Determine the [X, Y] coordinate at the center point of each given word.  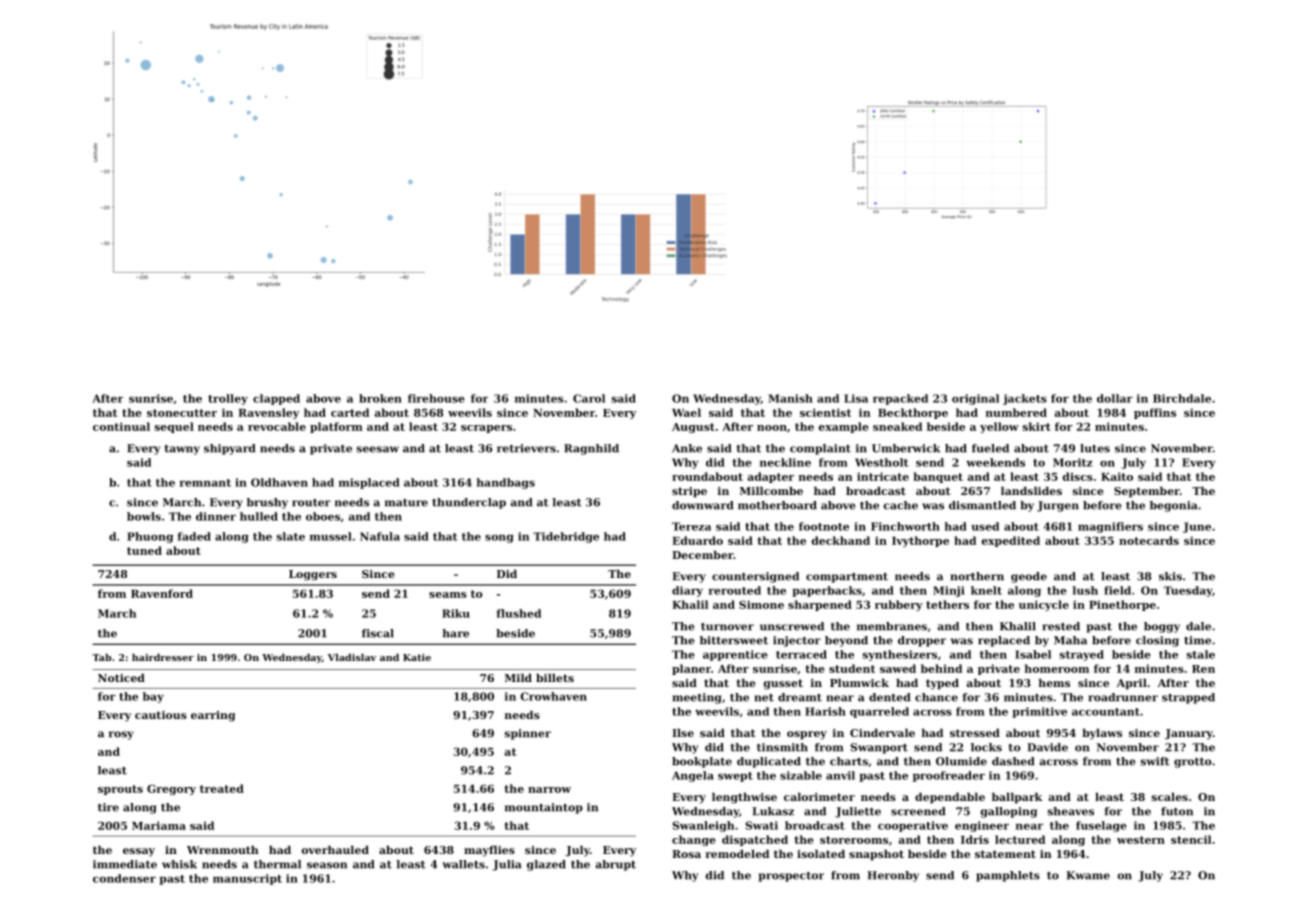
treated [222, 788]
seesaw [378, 449]
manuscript [247, 879]
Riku [456, 613]
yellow [999, 427]
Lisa [856, 398]
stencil [1191, 839]
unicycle [1044, 605]
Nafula [380, 536]
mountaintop [544, 808]
